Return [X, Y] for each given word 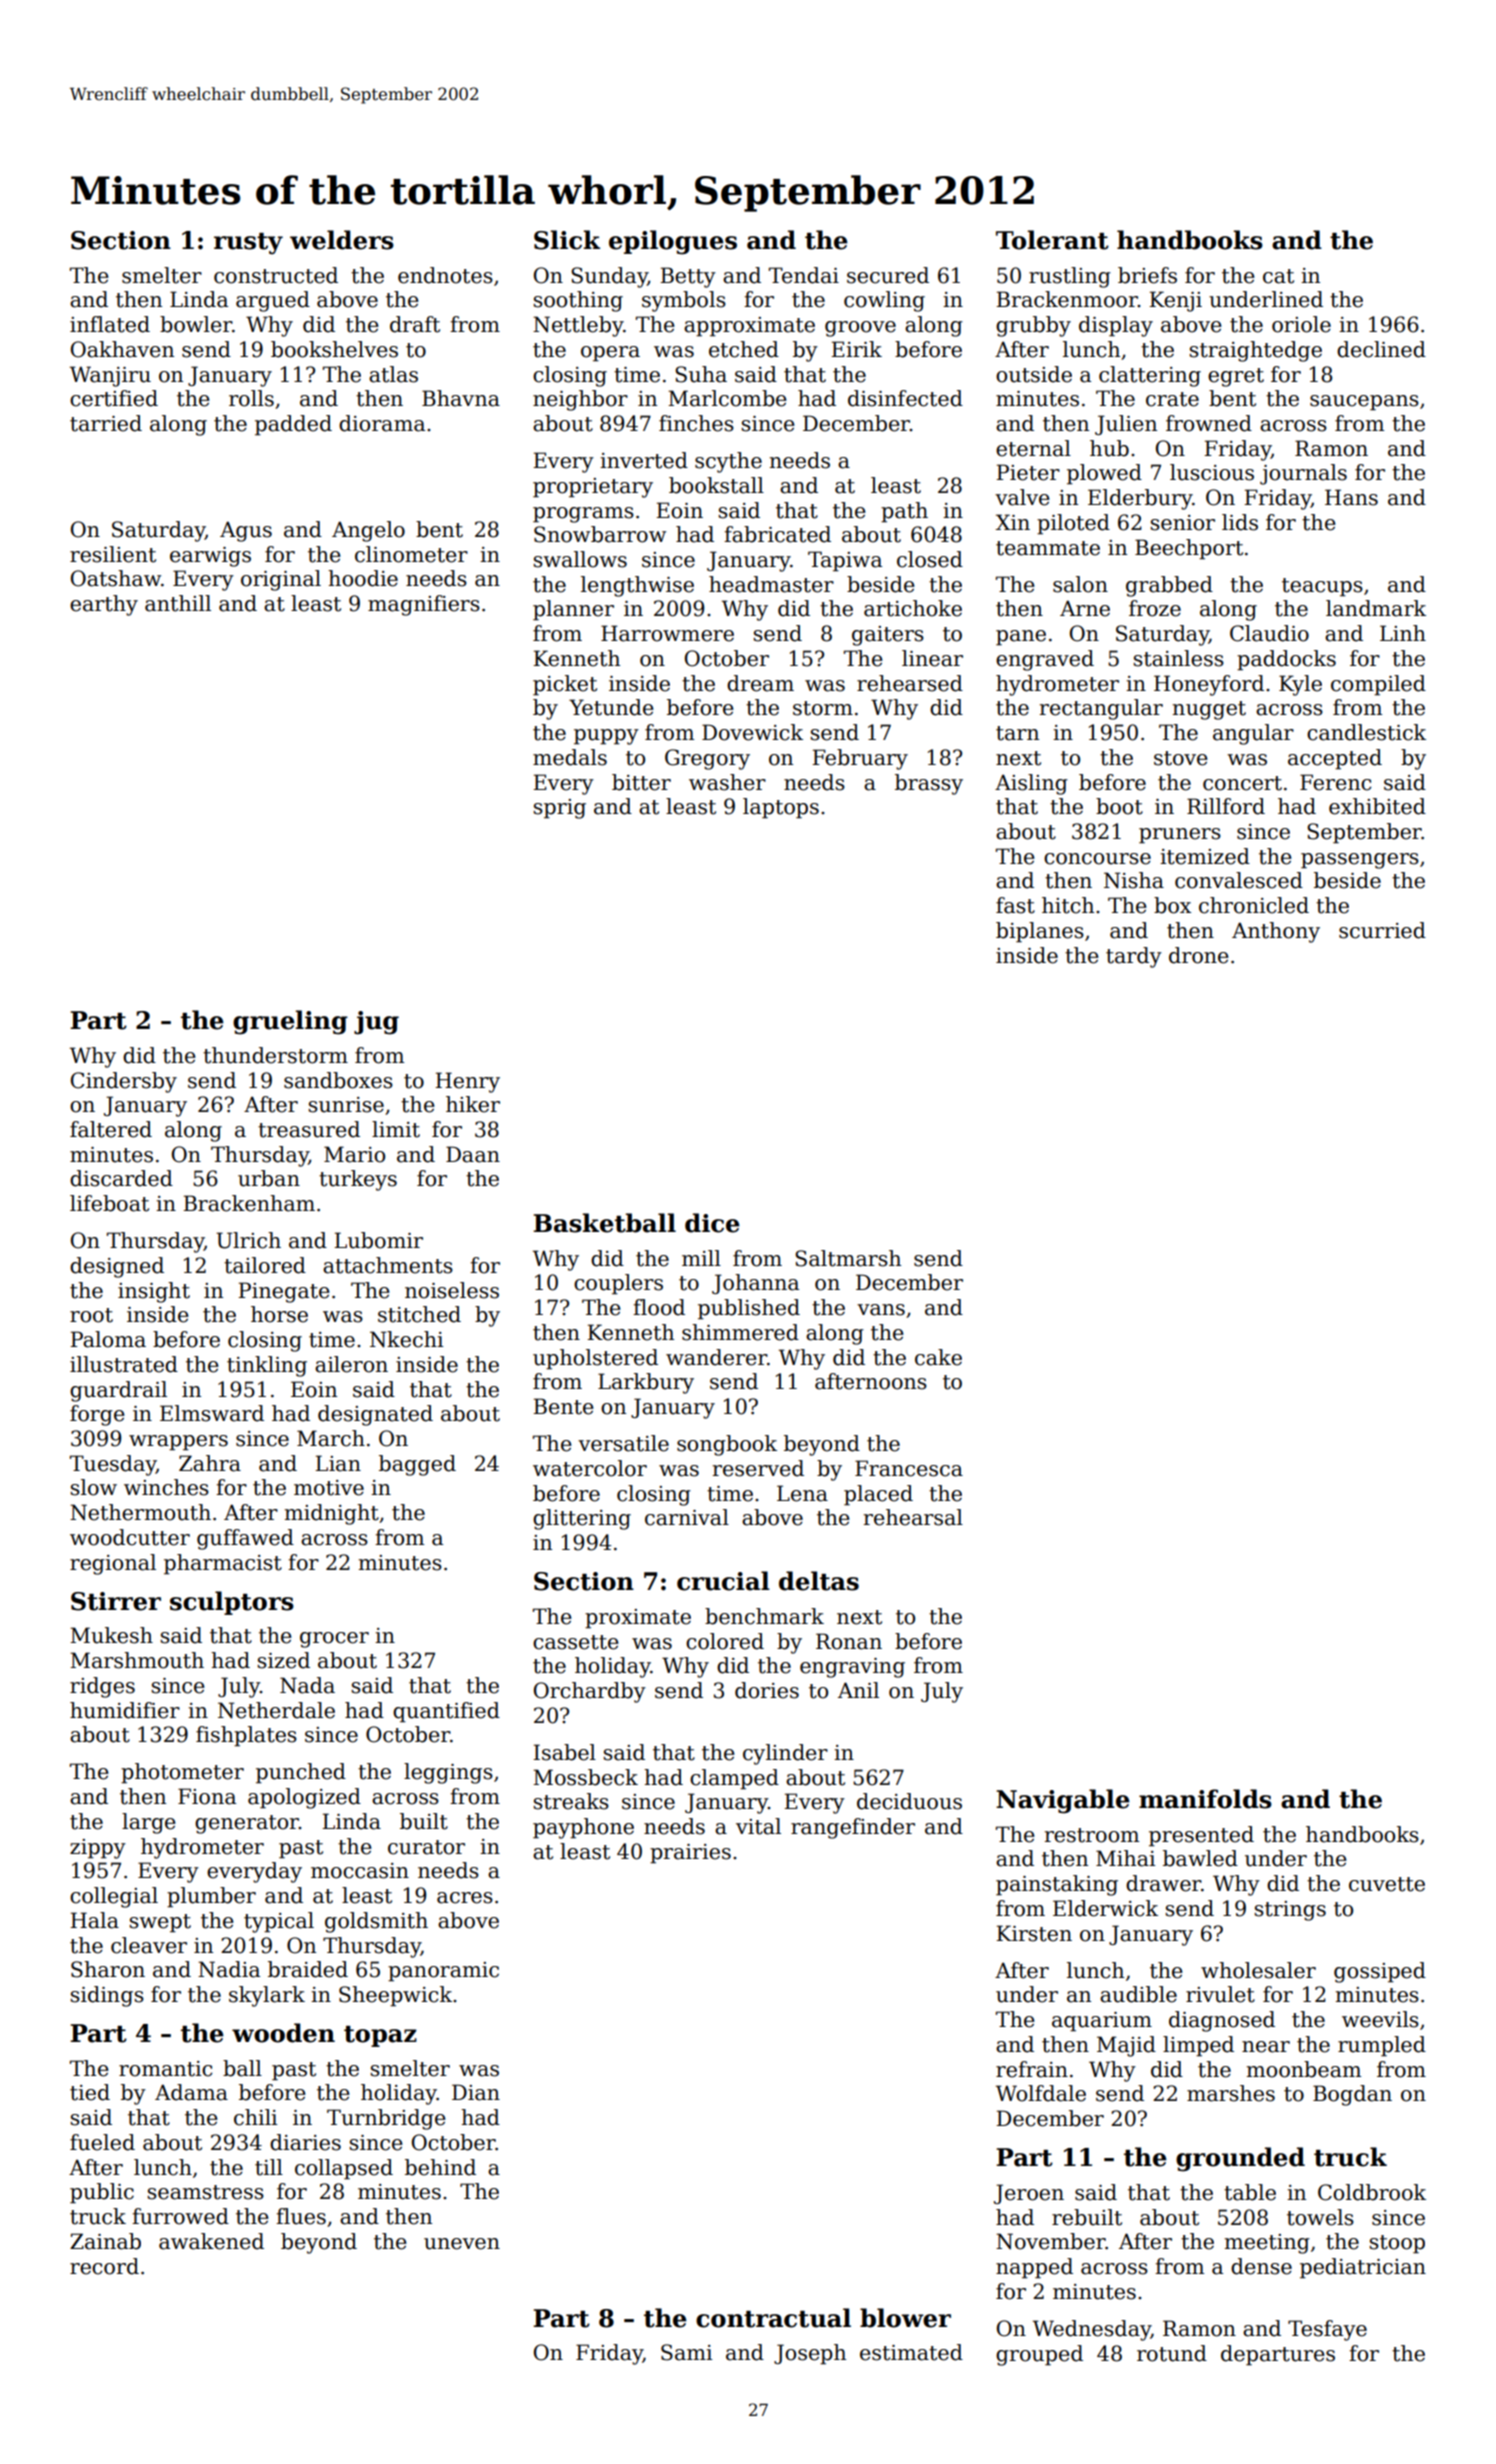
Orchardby [590, 1692]
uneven [462, 2244]
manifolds [1205, 1799]
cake [938, 1357]
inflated [110, 324]
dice [712, 1223]
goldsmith [376, 1922]
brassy [929, 784]
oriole [1301, 324]
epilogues [673, 242]
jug [376, 1023]
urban [269, 1178]
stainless [1178, 658]
